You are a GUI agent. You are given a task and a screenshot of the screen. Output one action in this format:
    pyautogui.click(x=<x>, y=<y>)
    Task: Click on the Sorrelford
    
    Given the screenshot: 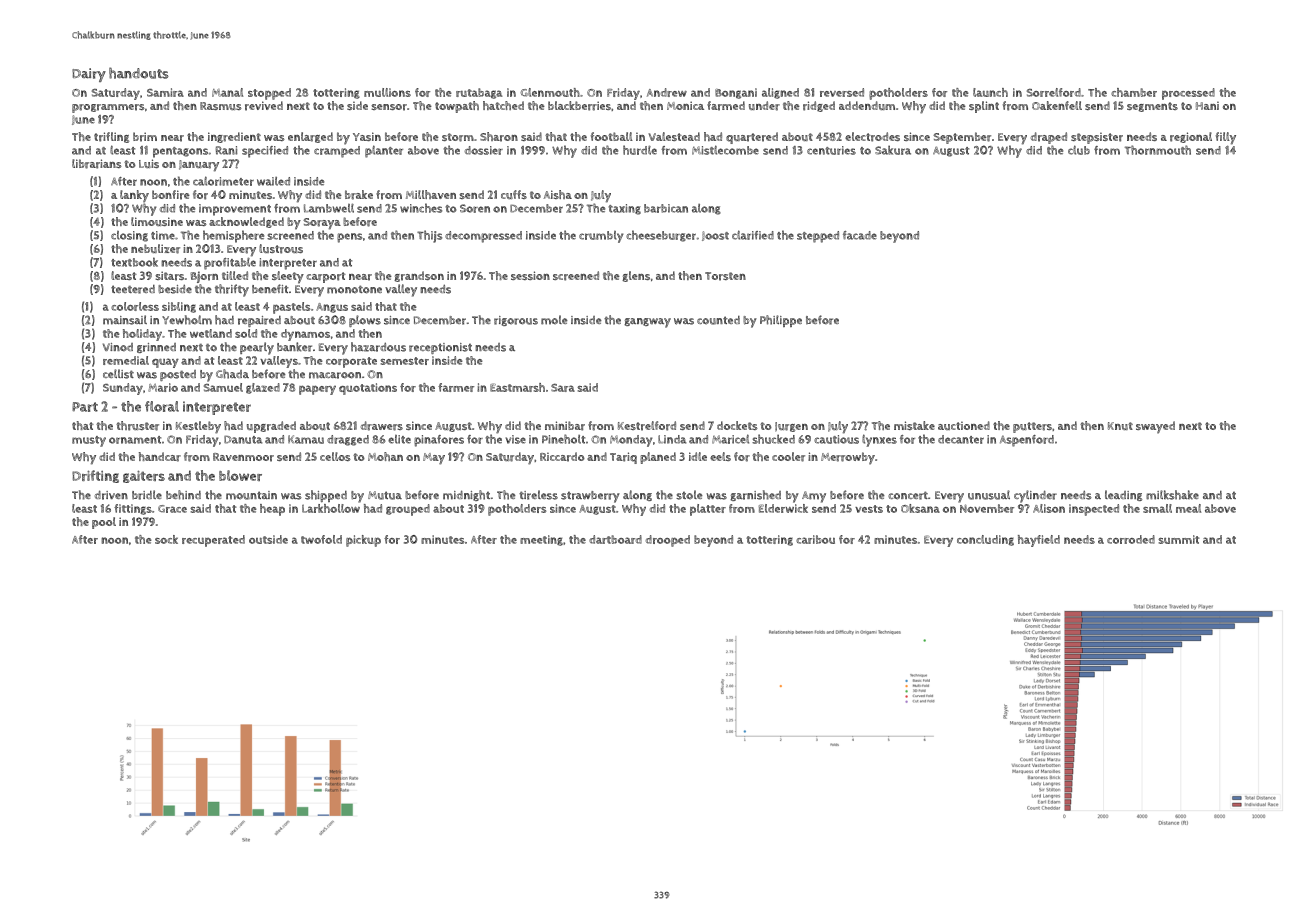 What is the action you would take?
    pyautogui.click(x=1054, y=92)
